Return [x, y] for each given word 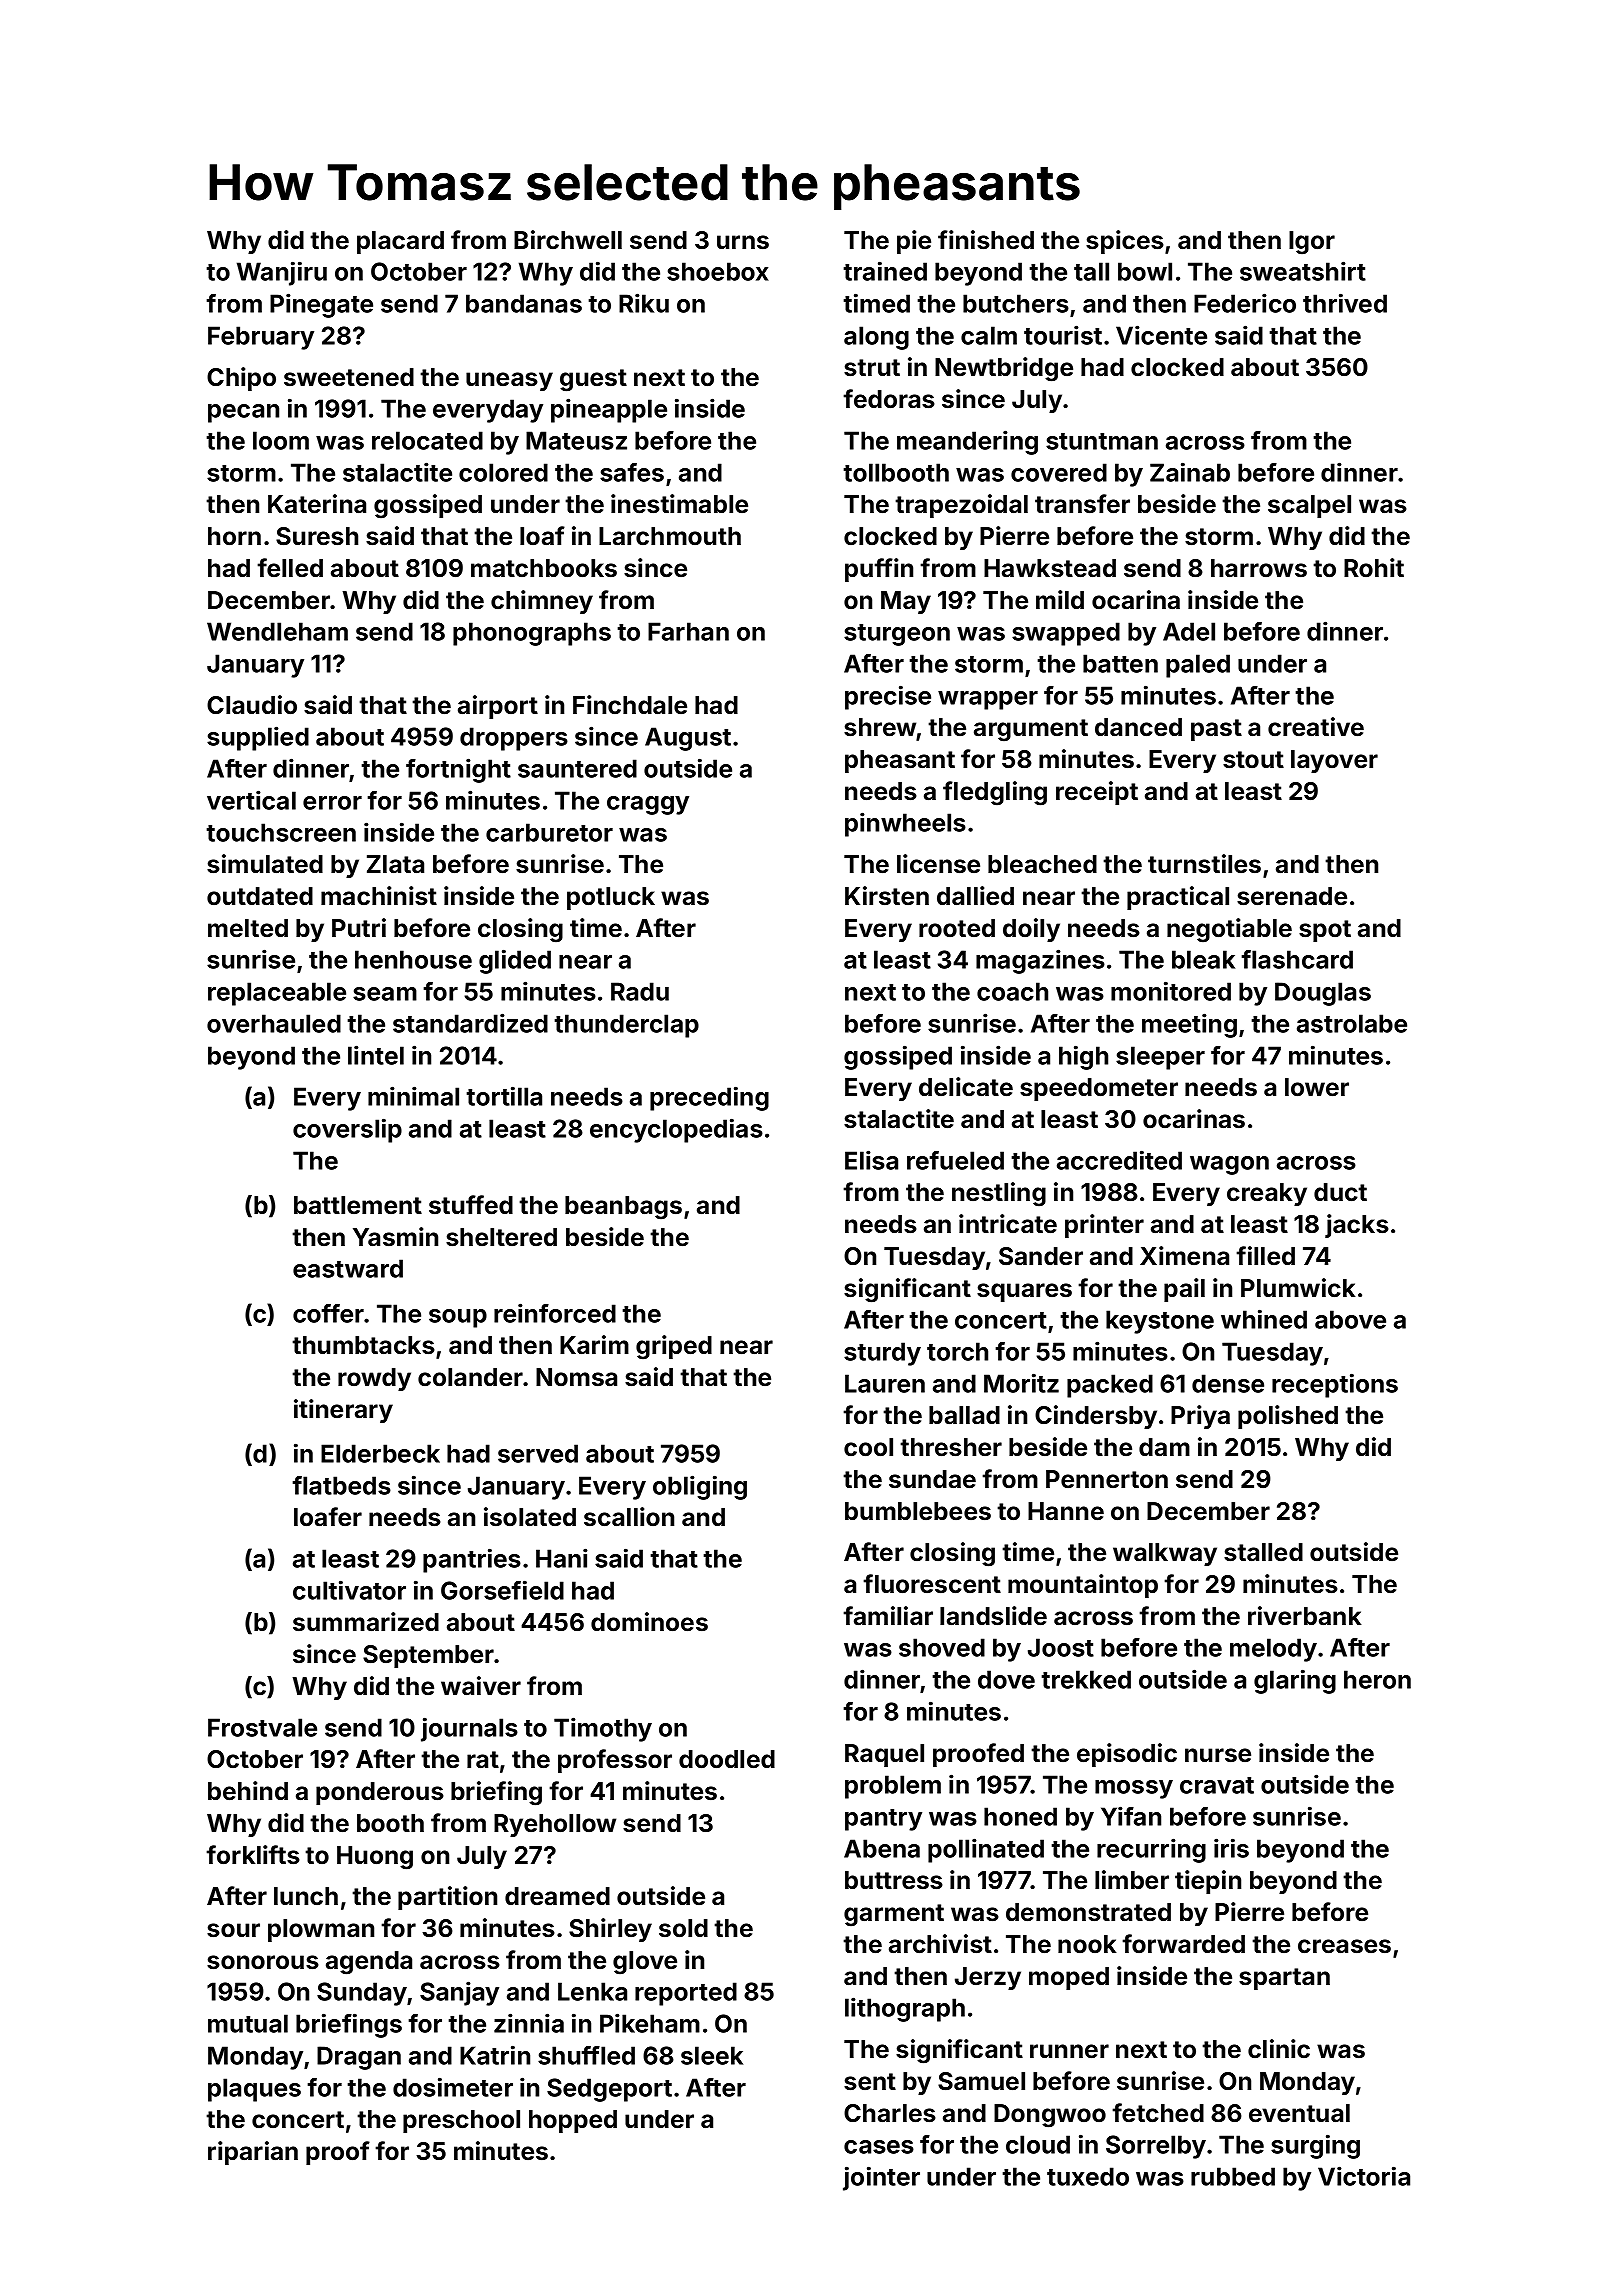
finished [986, 240]
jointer [881, 2178]
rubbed [1233, 2176]
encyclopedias [676, 1130]
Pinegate [321, 305]
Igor [1312, 243]
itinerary [343, 1411]
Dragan [359, 2058]
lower [1317, 1087]
